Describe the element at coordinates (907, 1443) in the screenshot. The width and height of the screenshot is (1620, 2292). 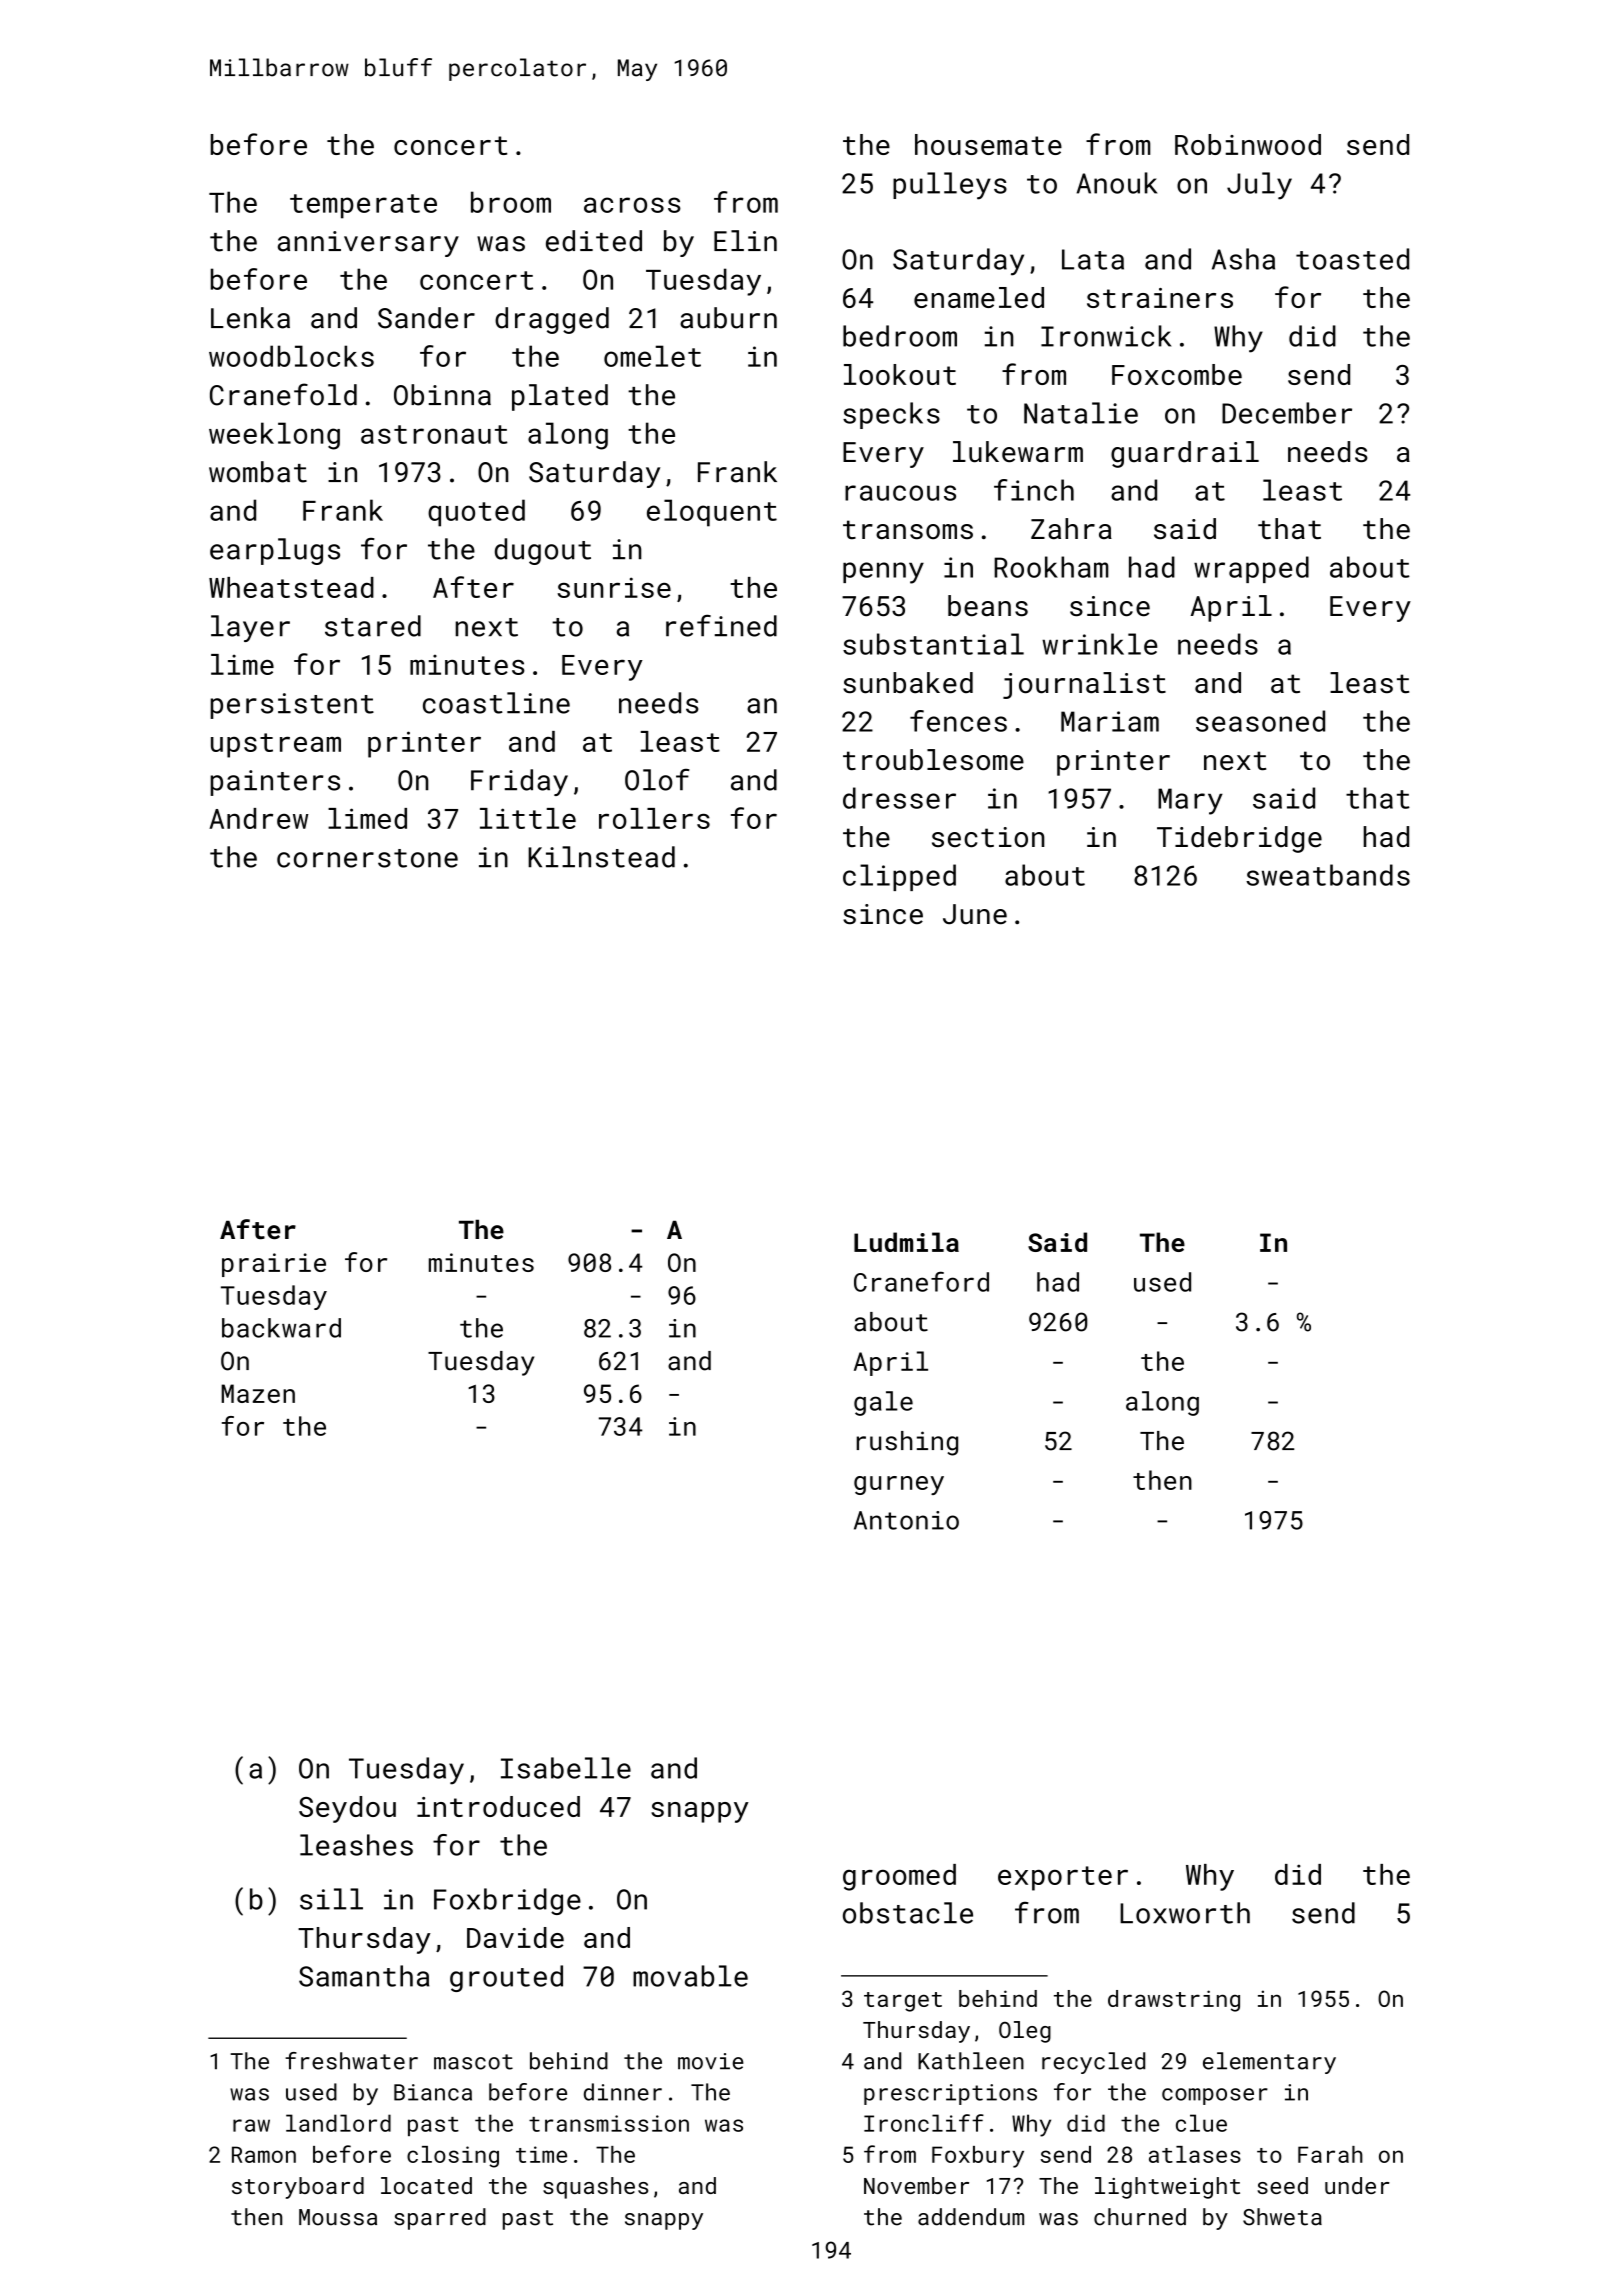
I see `rushing` at that location.
